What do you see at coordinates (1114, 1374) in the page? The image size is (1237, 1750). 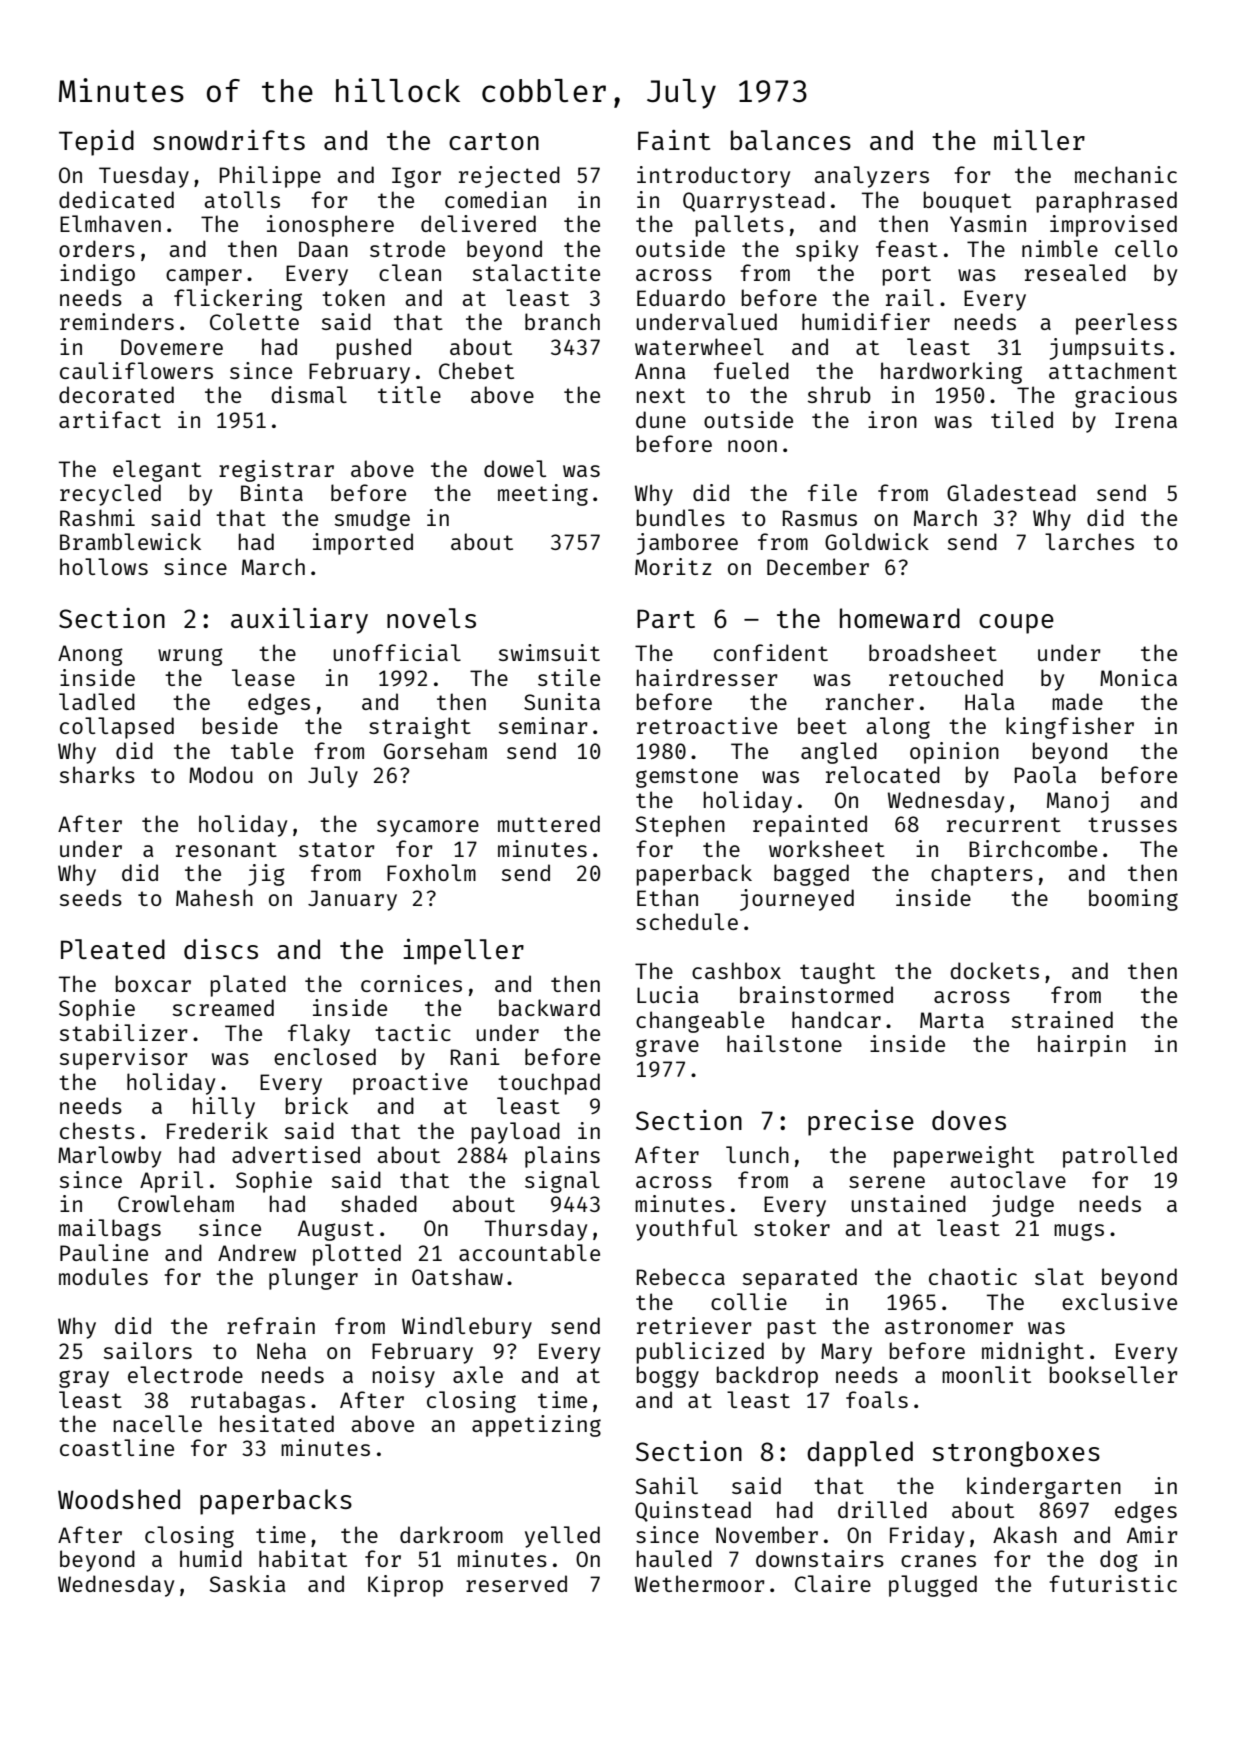 I see `bookseller` at bounding box center [1114, 1374].
